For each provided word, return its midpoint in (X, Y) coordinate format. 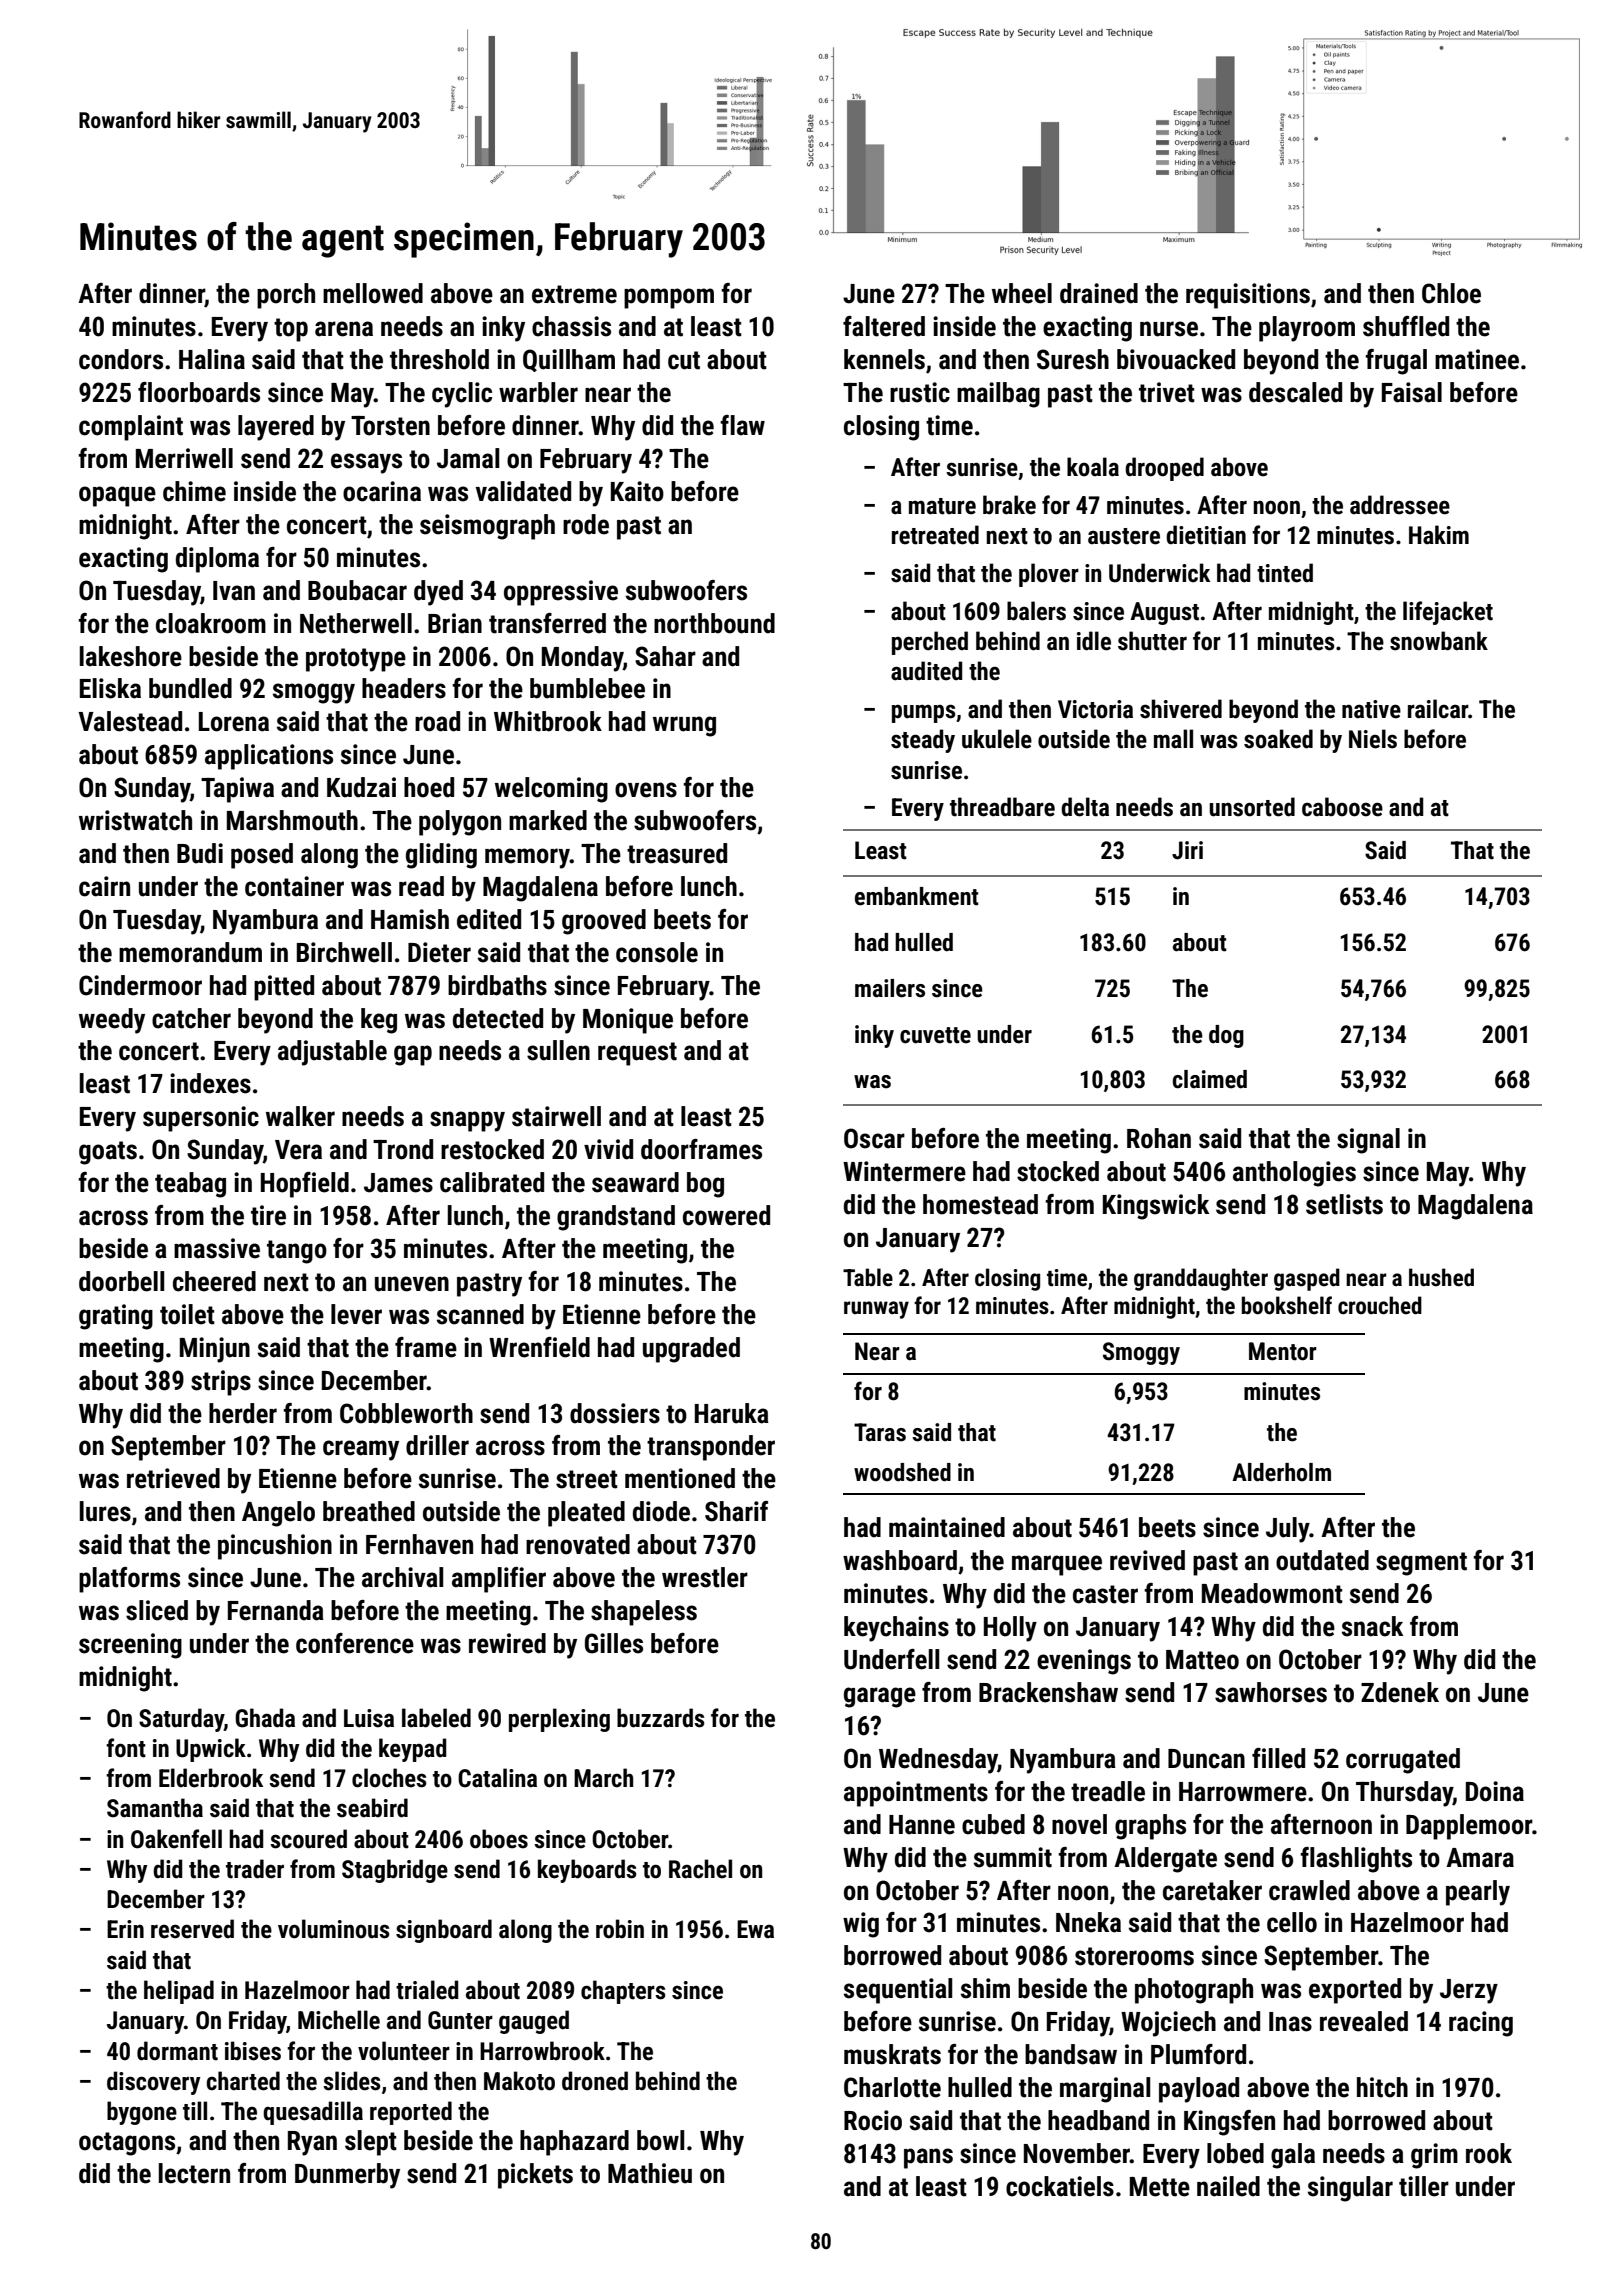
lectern (194, 2173)
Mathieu (650, 2173)
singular (1350, 2189)
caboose (1342, 807)
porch (286, 296)
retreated (935, 535)
